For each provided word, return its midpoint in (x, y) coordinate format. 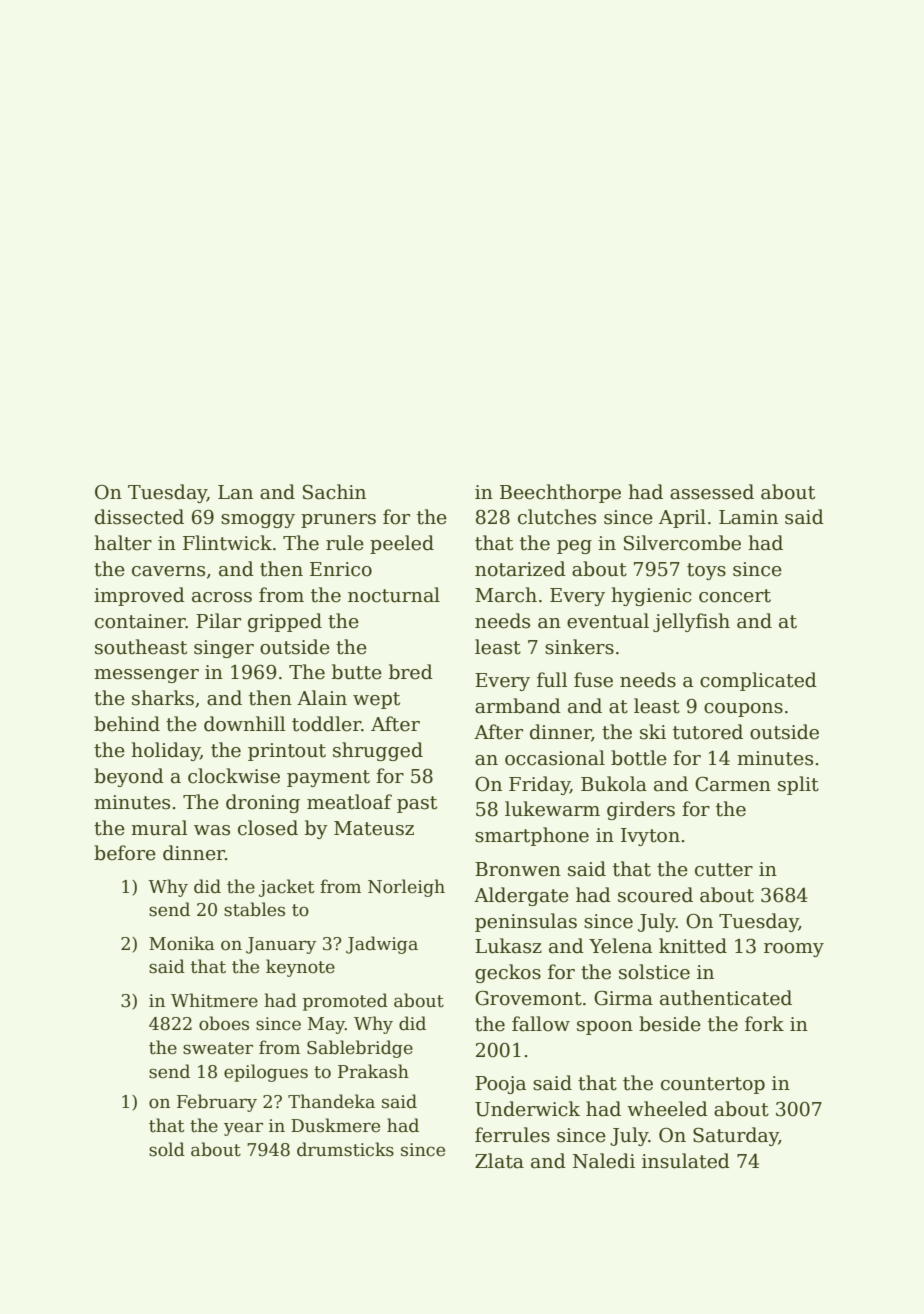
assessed (712, 492)
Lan (235, 492)
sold (167, 1149)
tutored (708, 732)
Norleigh (406, 888)
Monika (182, 943)
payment (328, 778)
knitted (693, 946)
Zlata (499, 1161)
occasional (555, 758)
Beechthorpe (560, 493)
